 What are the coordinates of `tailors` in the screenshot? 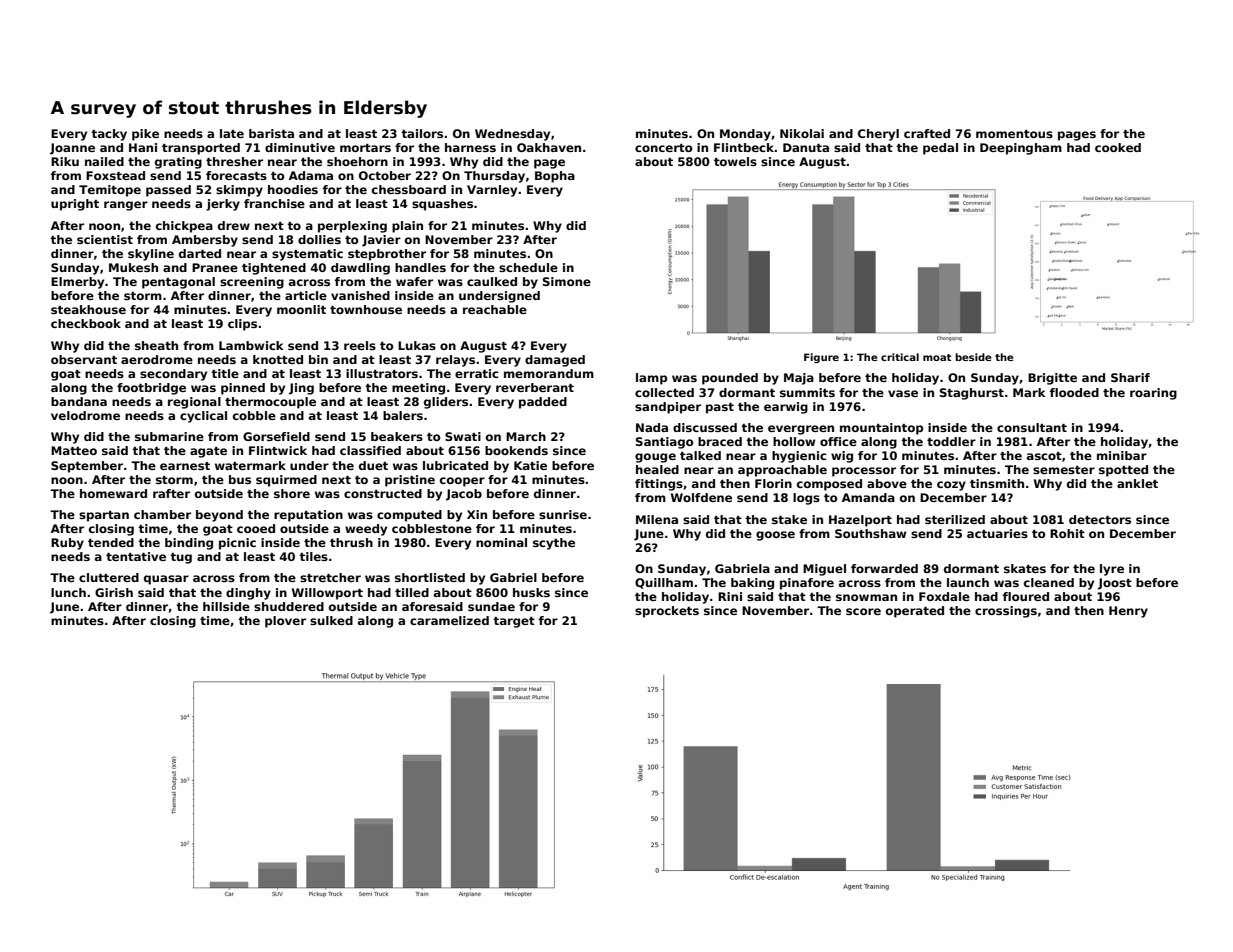 It's located at (422, 133).
